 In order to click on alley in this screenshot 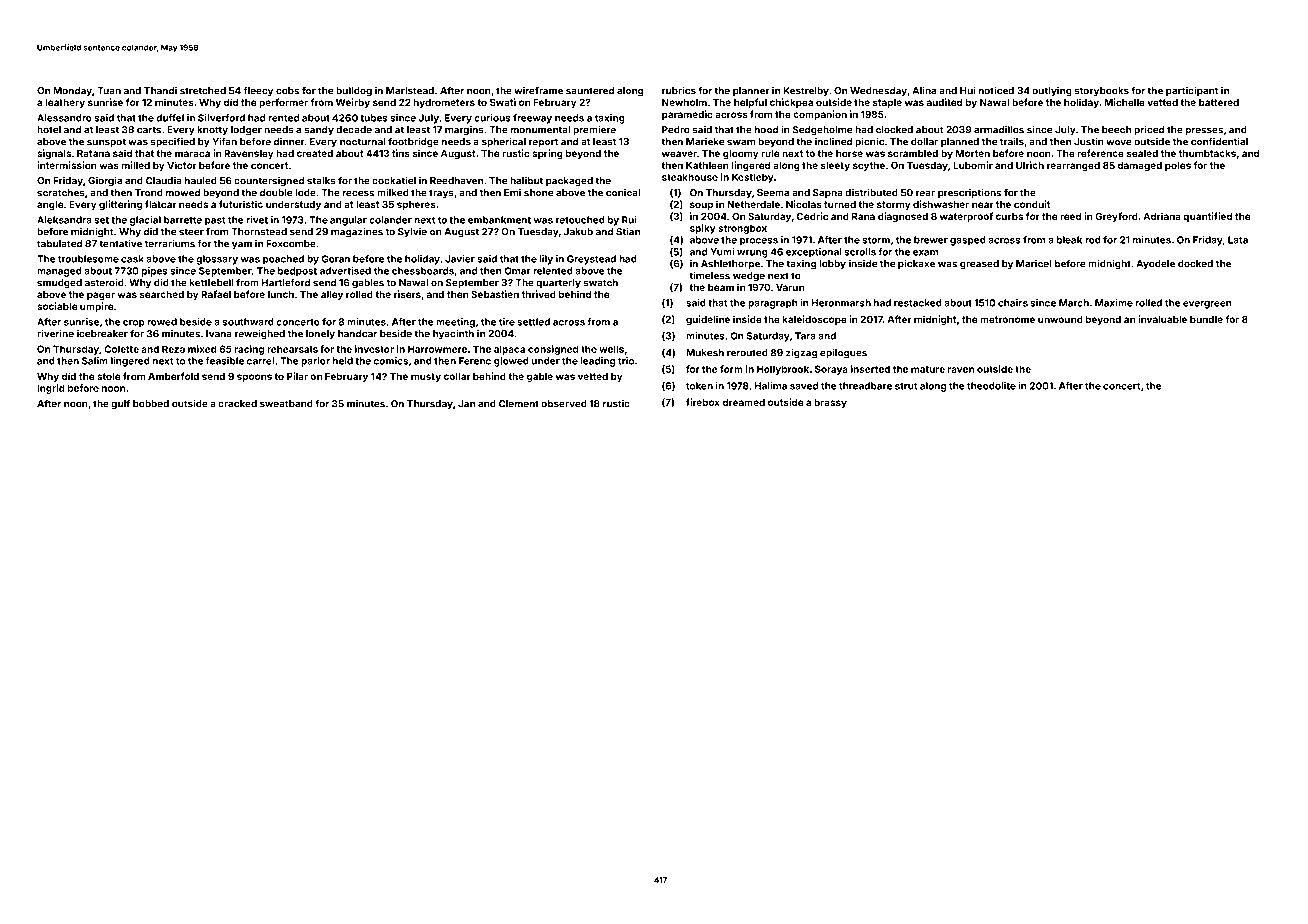, I will do `click(332, 295)`.
